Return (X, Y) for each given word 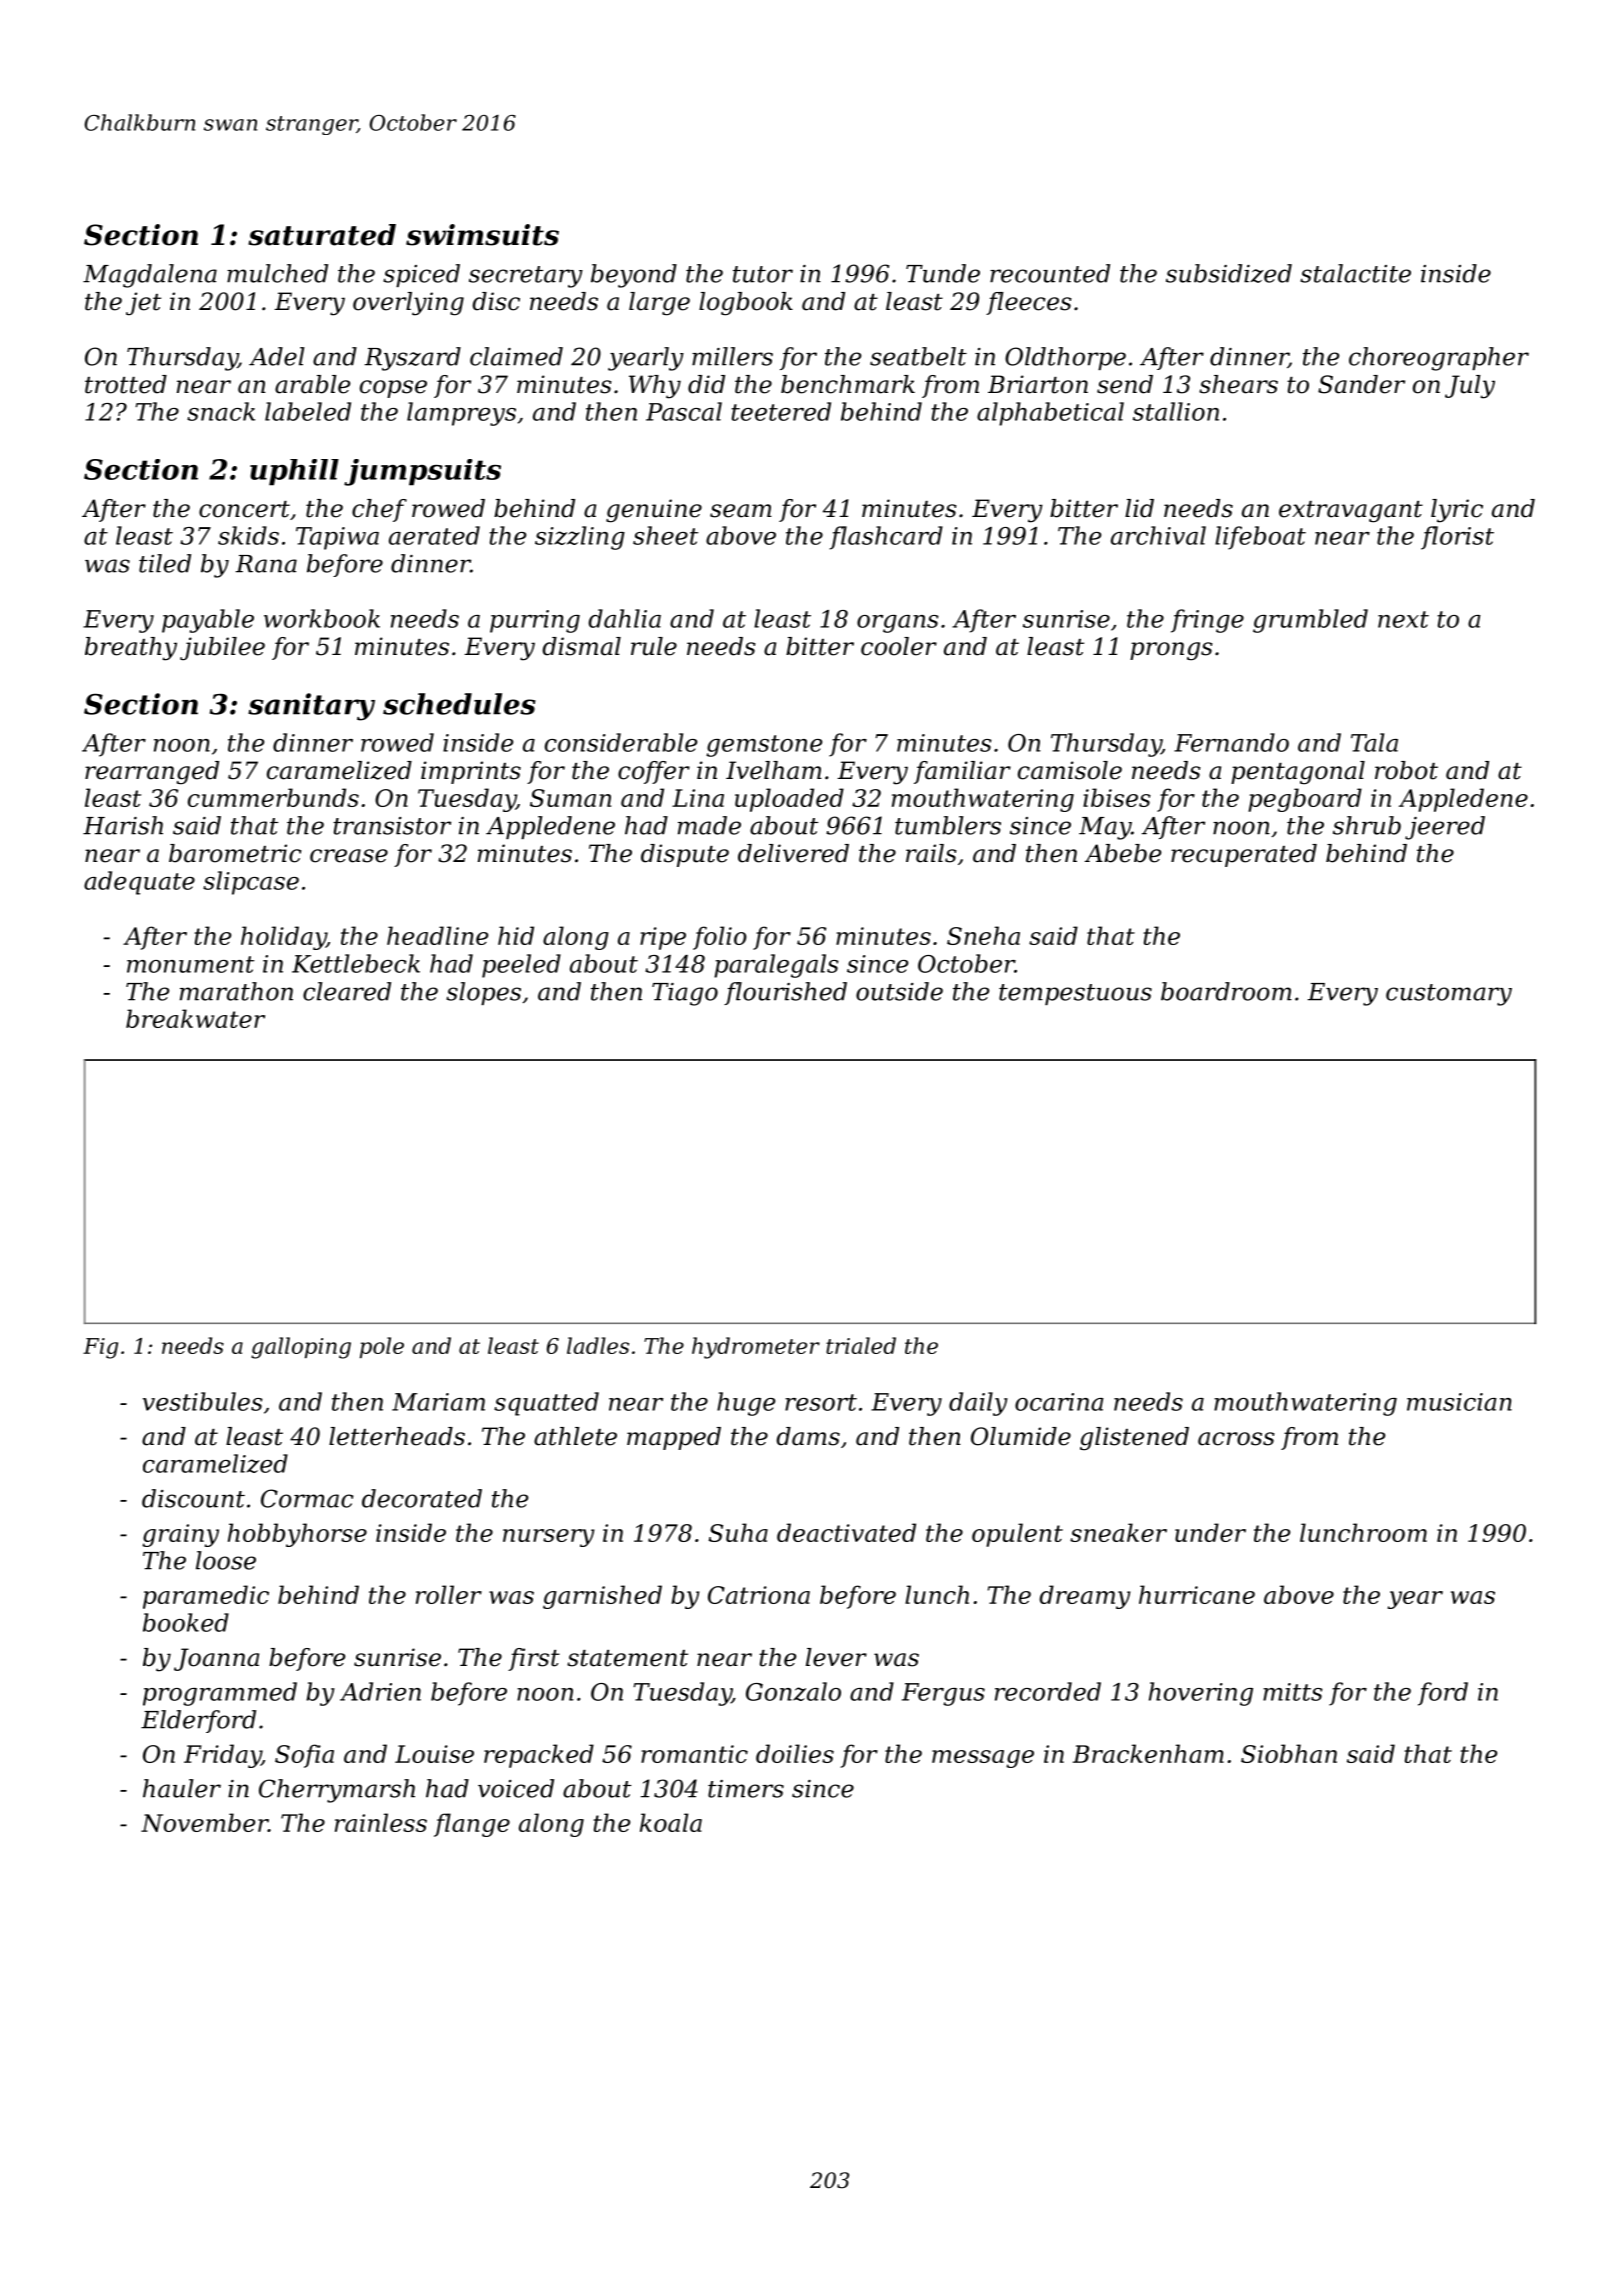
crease (349, 856)
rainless (381, 1822)
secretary (526, 277)
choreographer (1439, 359)
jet (143, 304)
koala (671, 1822)
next (1403, 619)
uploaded (789, 800)
